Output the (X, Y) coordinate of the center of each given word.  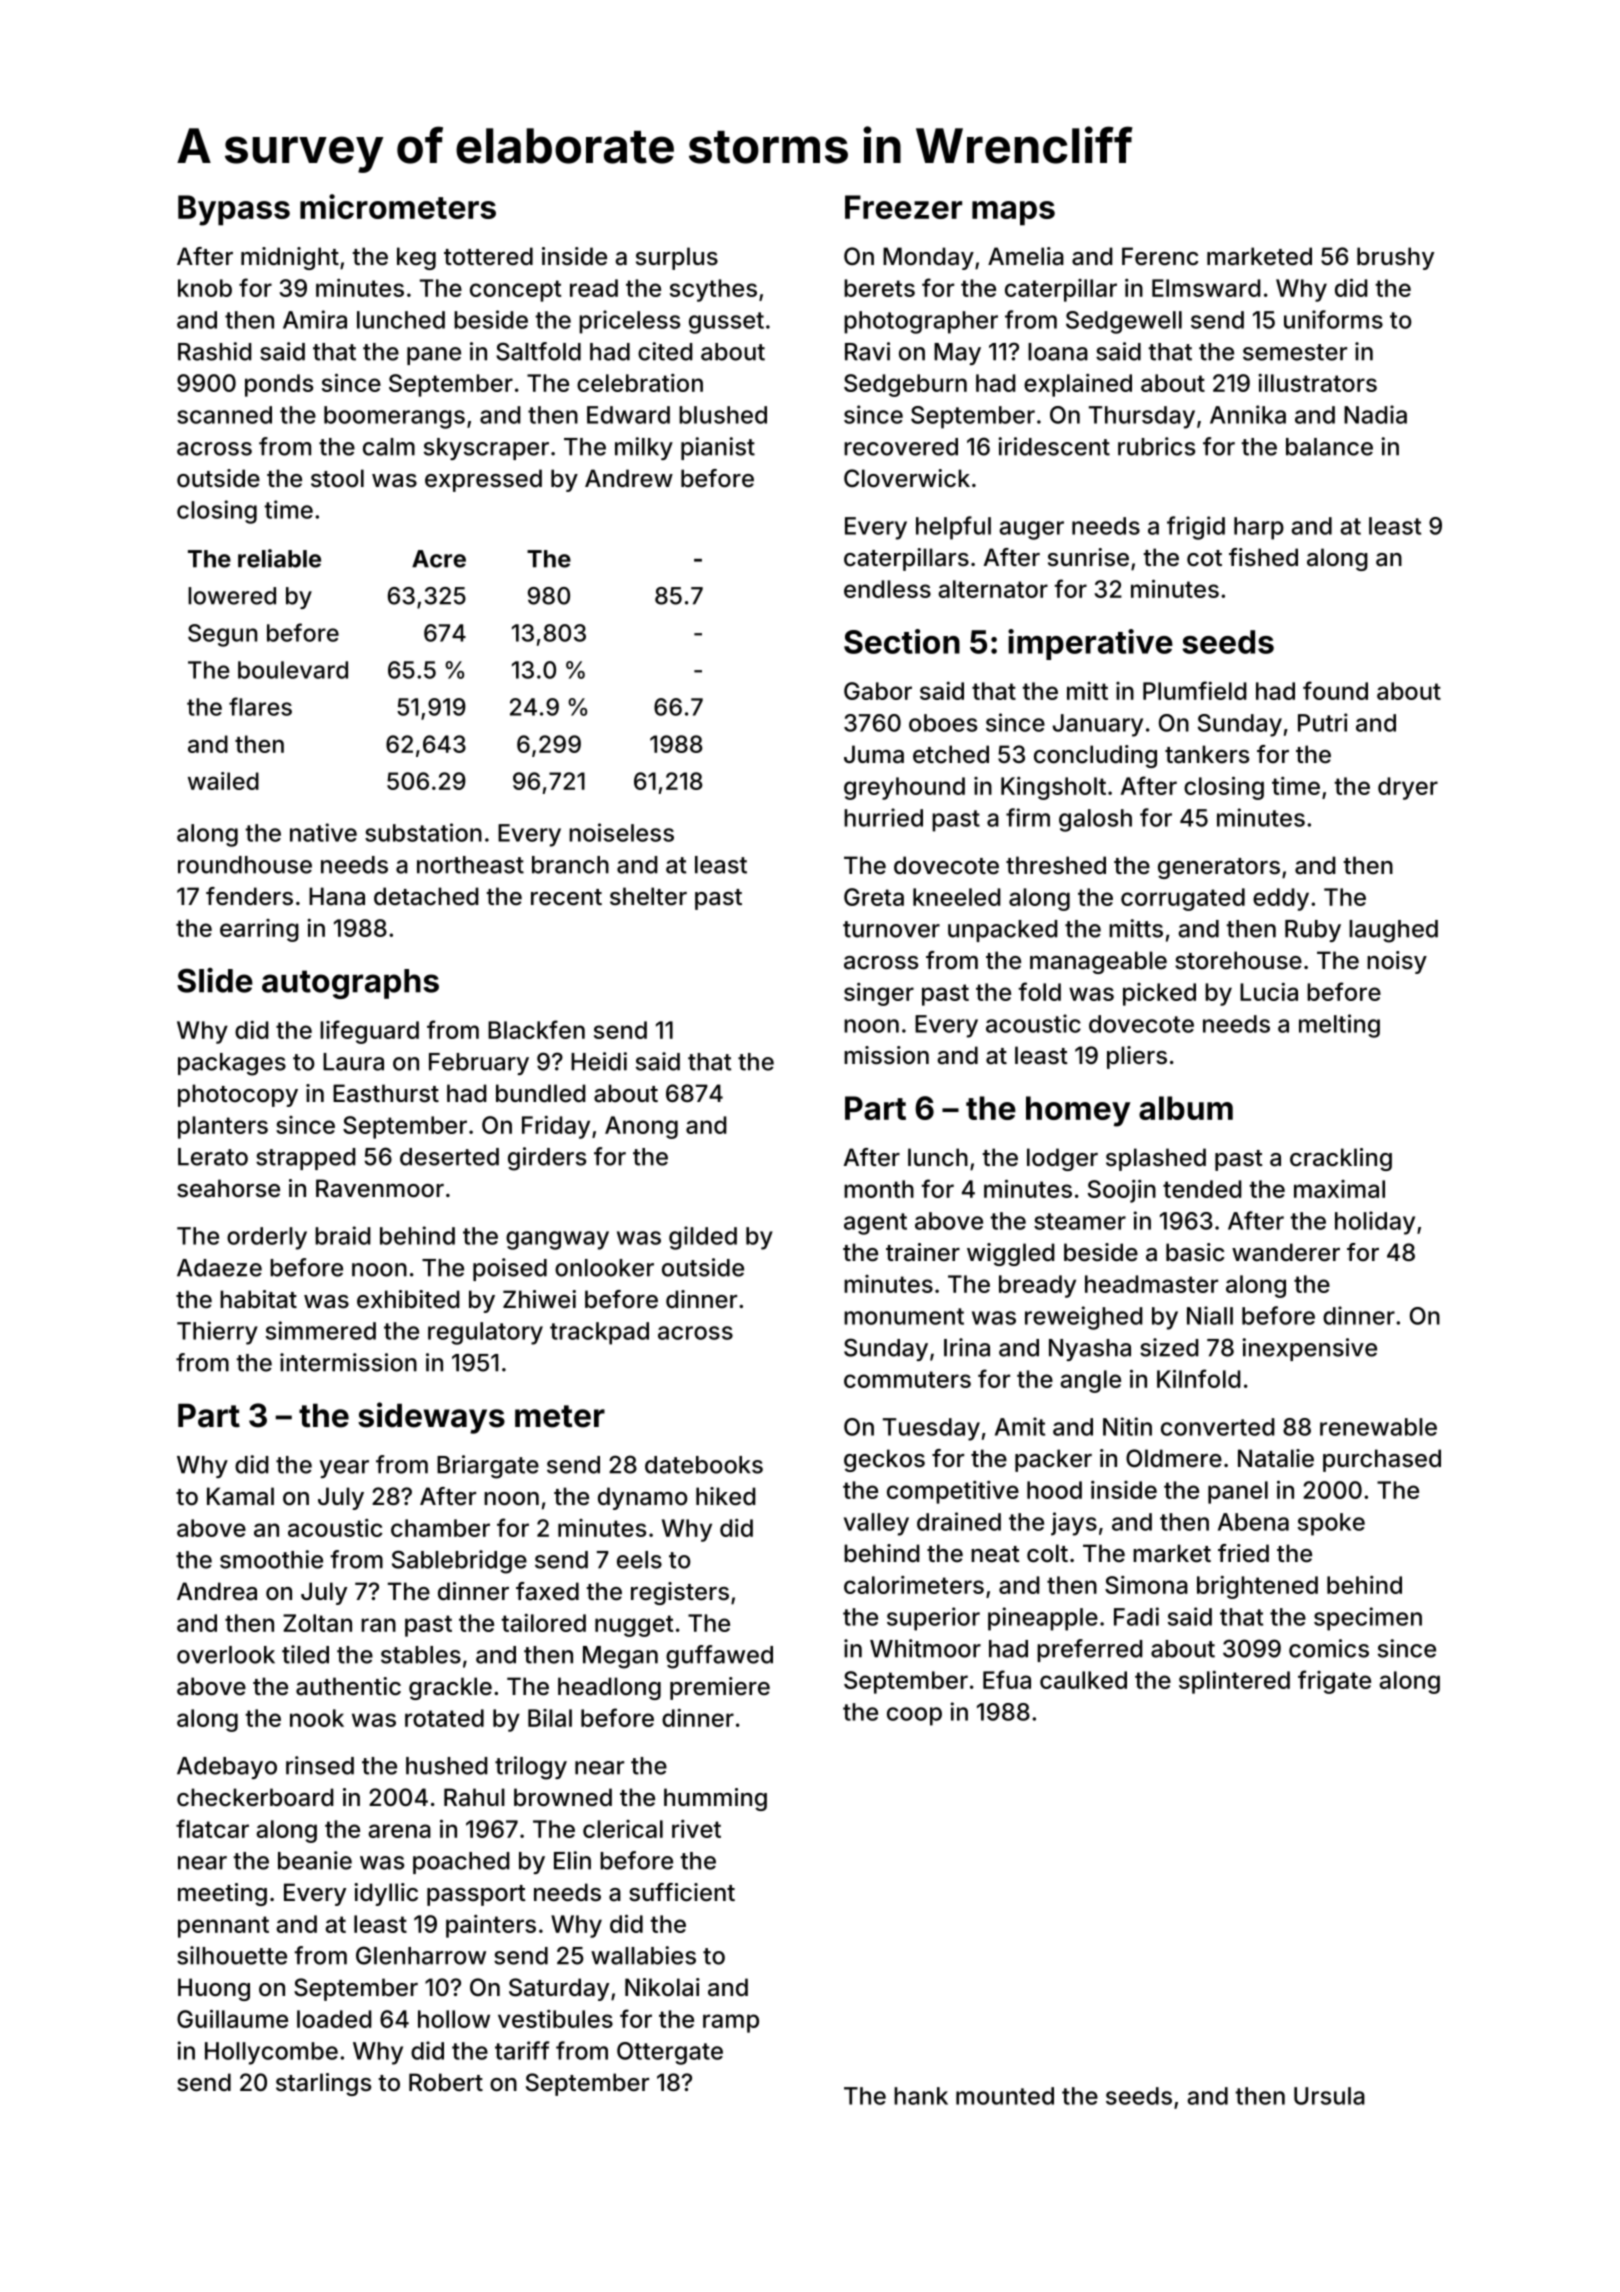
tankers (1207, 754)
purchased (1382, 1460)
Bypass (234, 210)
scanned (224, 415)
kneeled (957, 897)
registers (680, 1593)
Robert (446, 2082)
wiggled (1011, 1254)
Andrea (217, 1591)
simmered (321, 1330)
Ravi (867, 351)
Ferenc (1160, 256)
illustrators (1317, 383)
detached (426, 896)
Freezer (903, 207)
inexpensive (1309, 1349)
